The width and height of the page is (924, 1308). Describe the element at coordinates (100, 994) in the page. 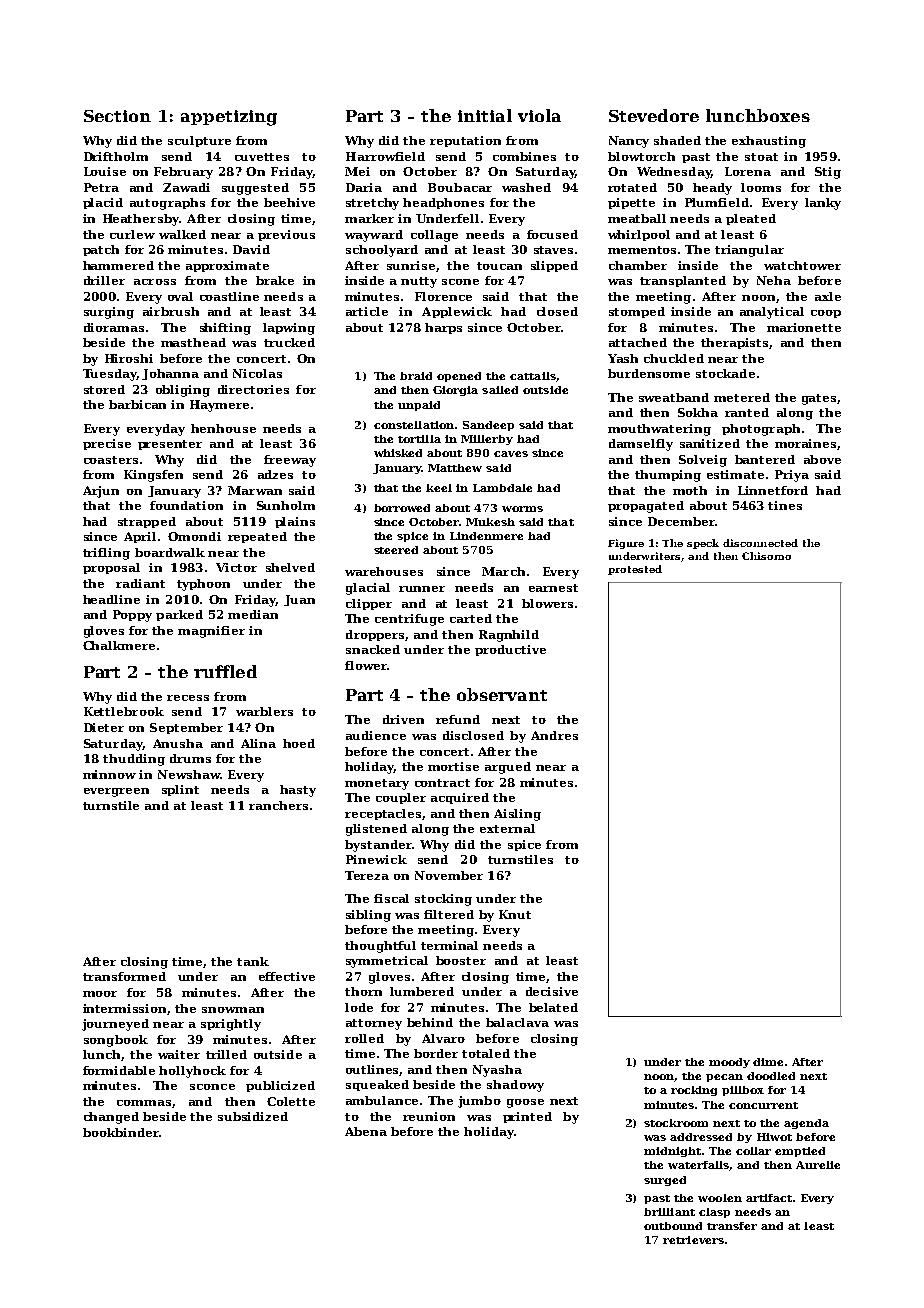

I see `moor` at that location.
